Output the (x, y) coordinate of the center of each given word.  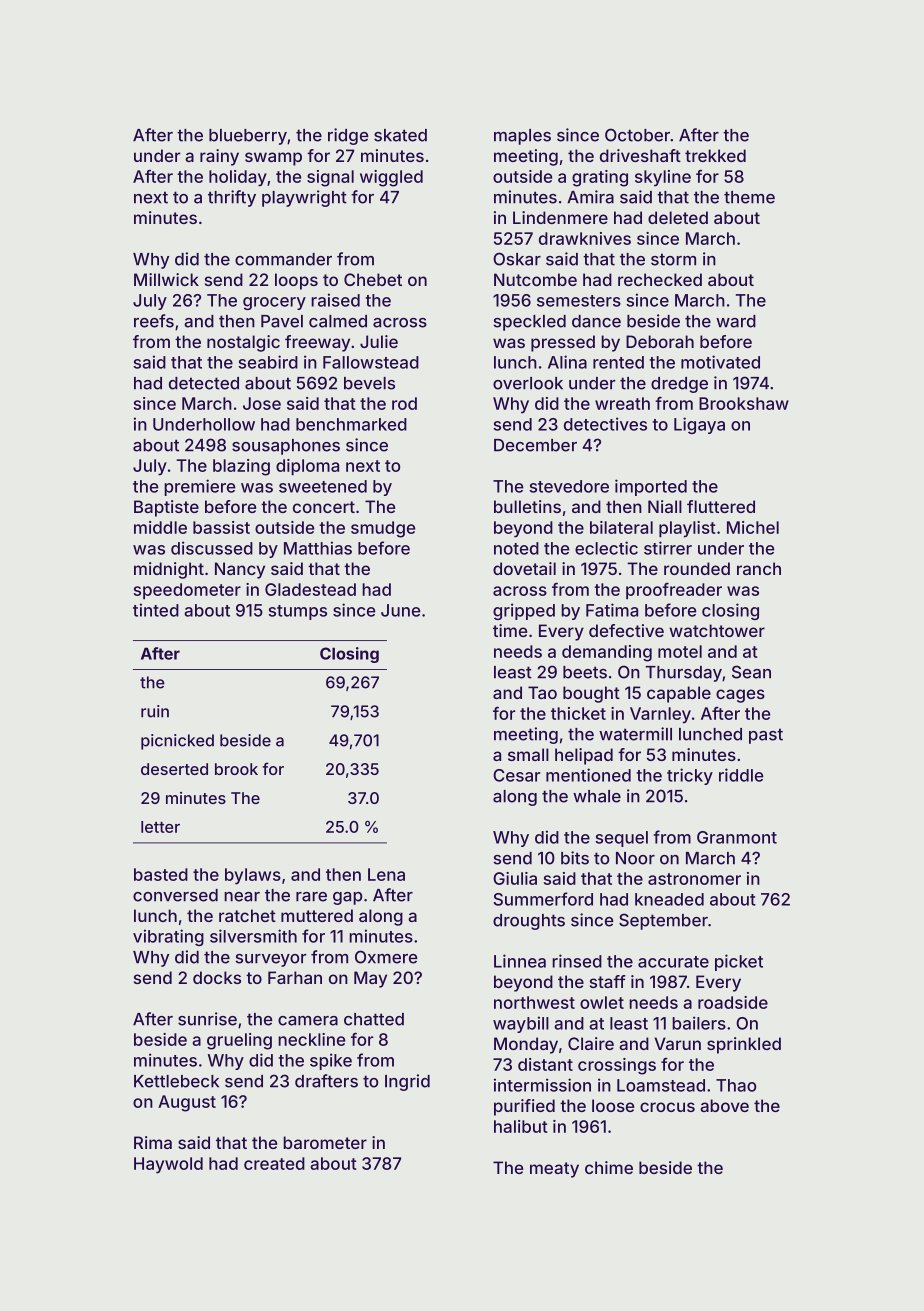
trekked (715, 155)
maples (522, 137)
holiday (238, 178)
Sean (751, 672)
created (274, 1163)
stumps (297, 612)
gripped (524, 611)
